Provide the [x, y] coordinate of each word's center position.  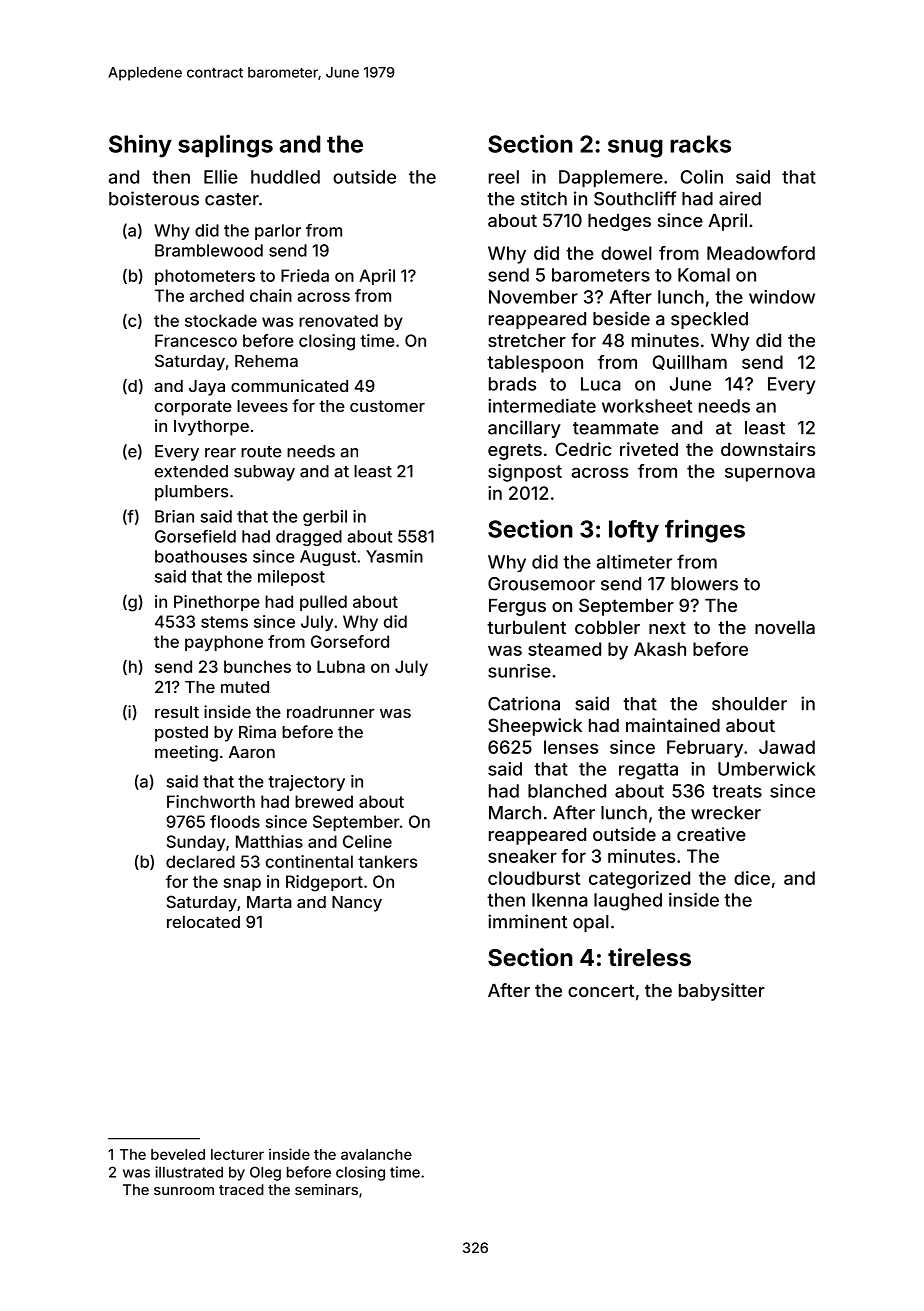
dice [752, 878]
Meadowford [761, 253]
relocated [203, 922]
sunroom [184, 1191]
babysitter [722, 992]
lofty [634, 531]
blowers [704, 584]
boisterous [154, 198]
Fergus [517, 607]
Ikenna [560, 900]
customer [387, 406]
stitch [544, 198]
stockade [221, 320]
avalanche [376, 1154]
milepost [291, 578]
